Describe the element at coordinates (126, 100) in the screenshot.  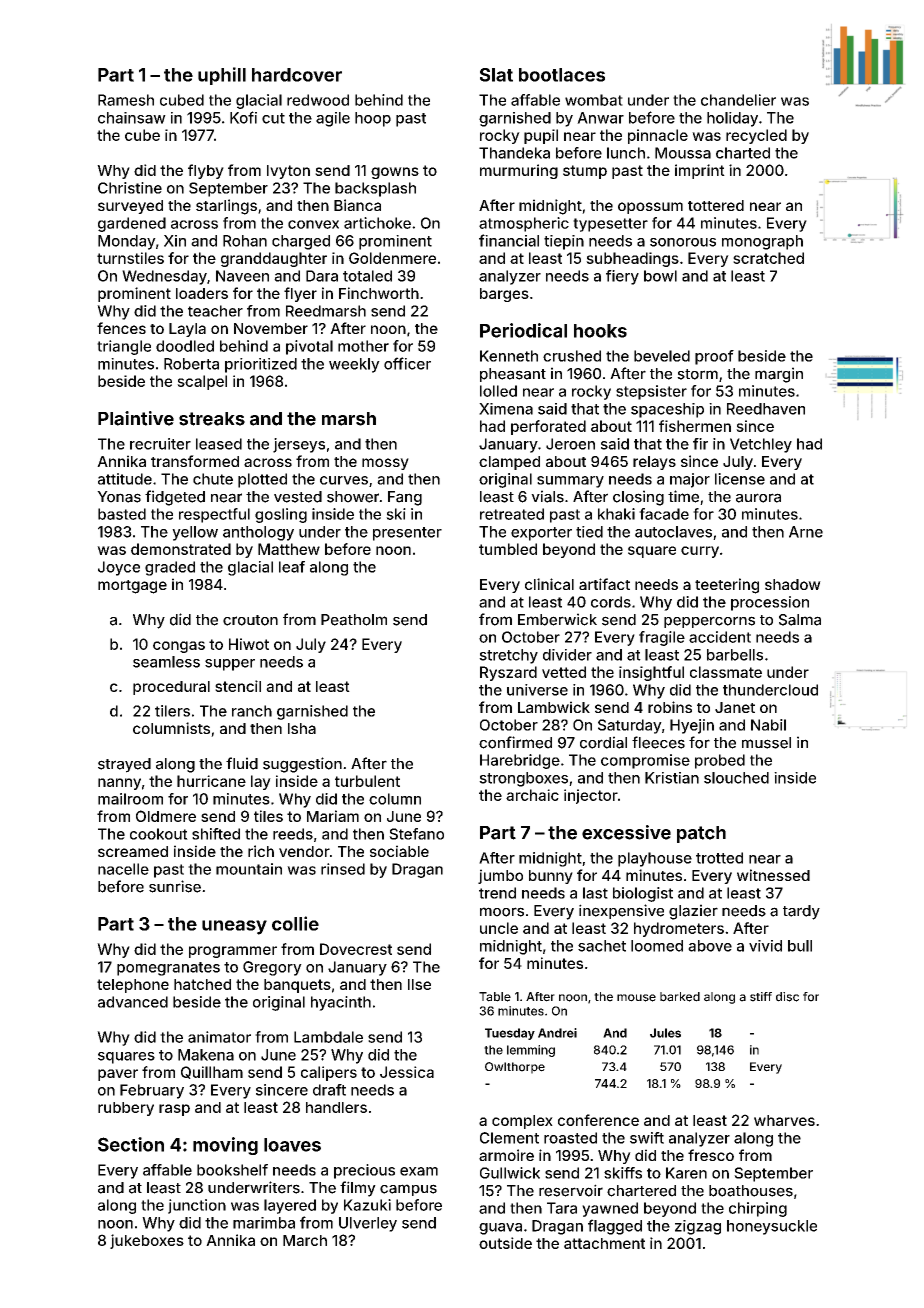
I see `Ramesh` at that location.
